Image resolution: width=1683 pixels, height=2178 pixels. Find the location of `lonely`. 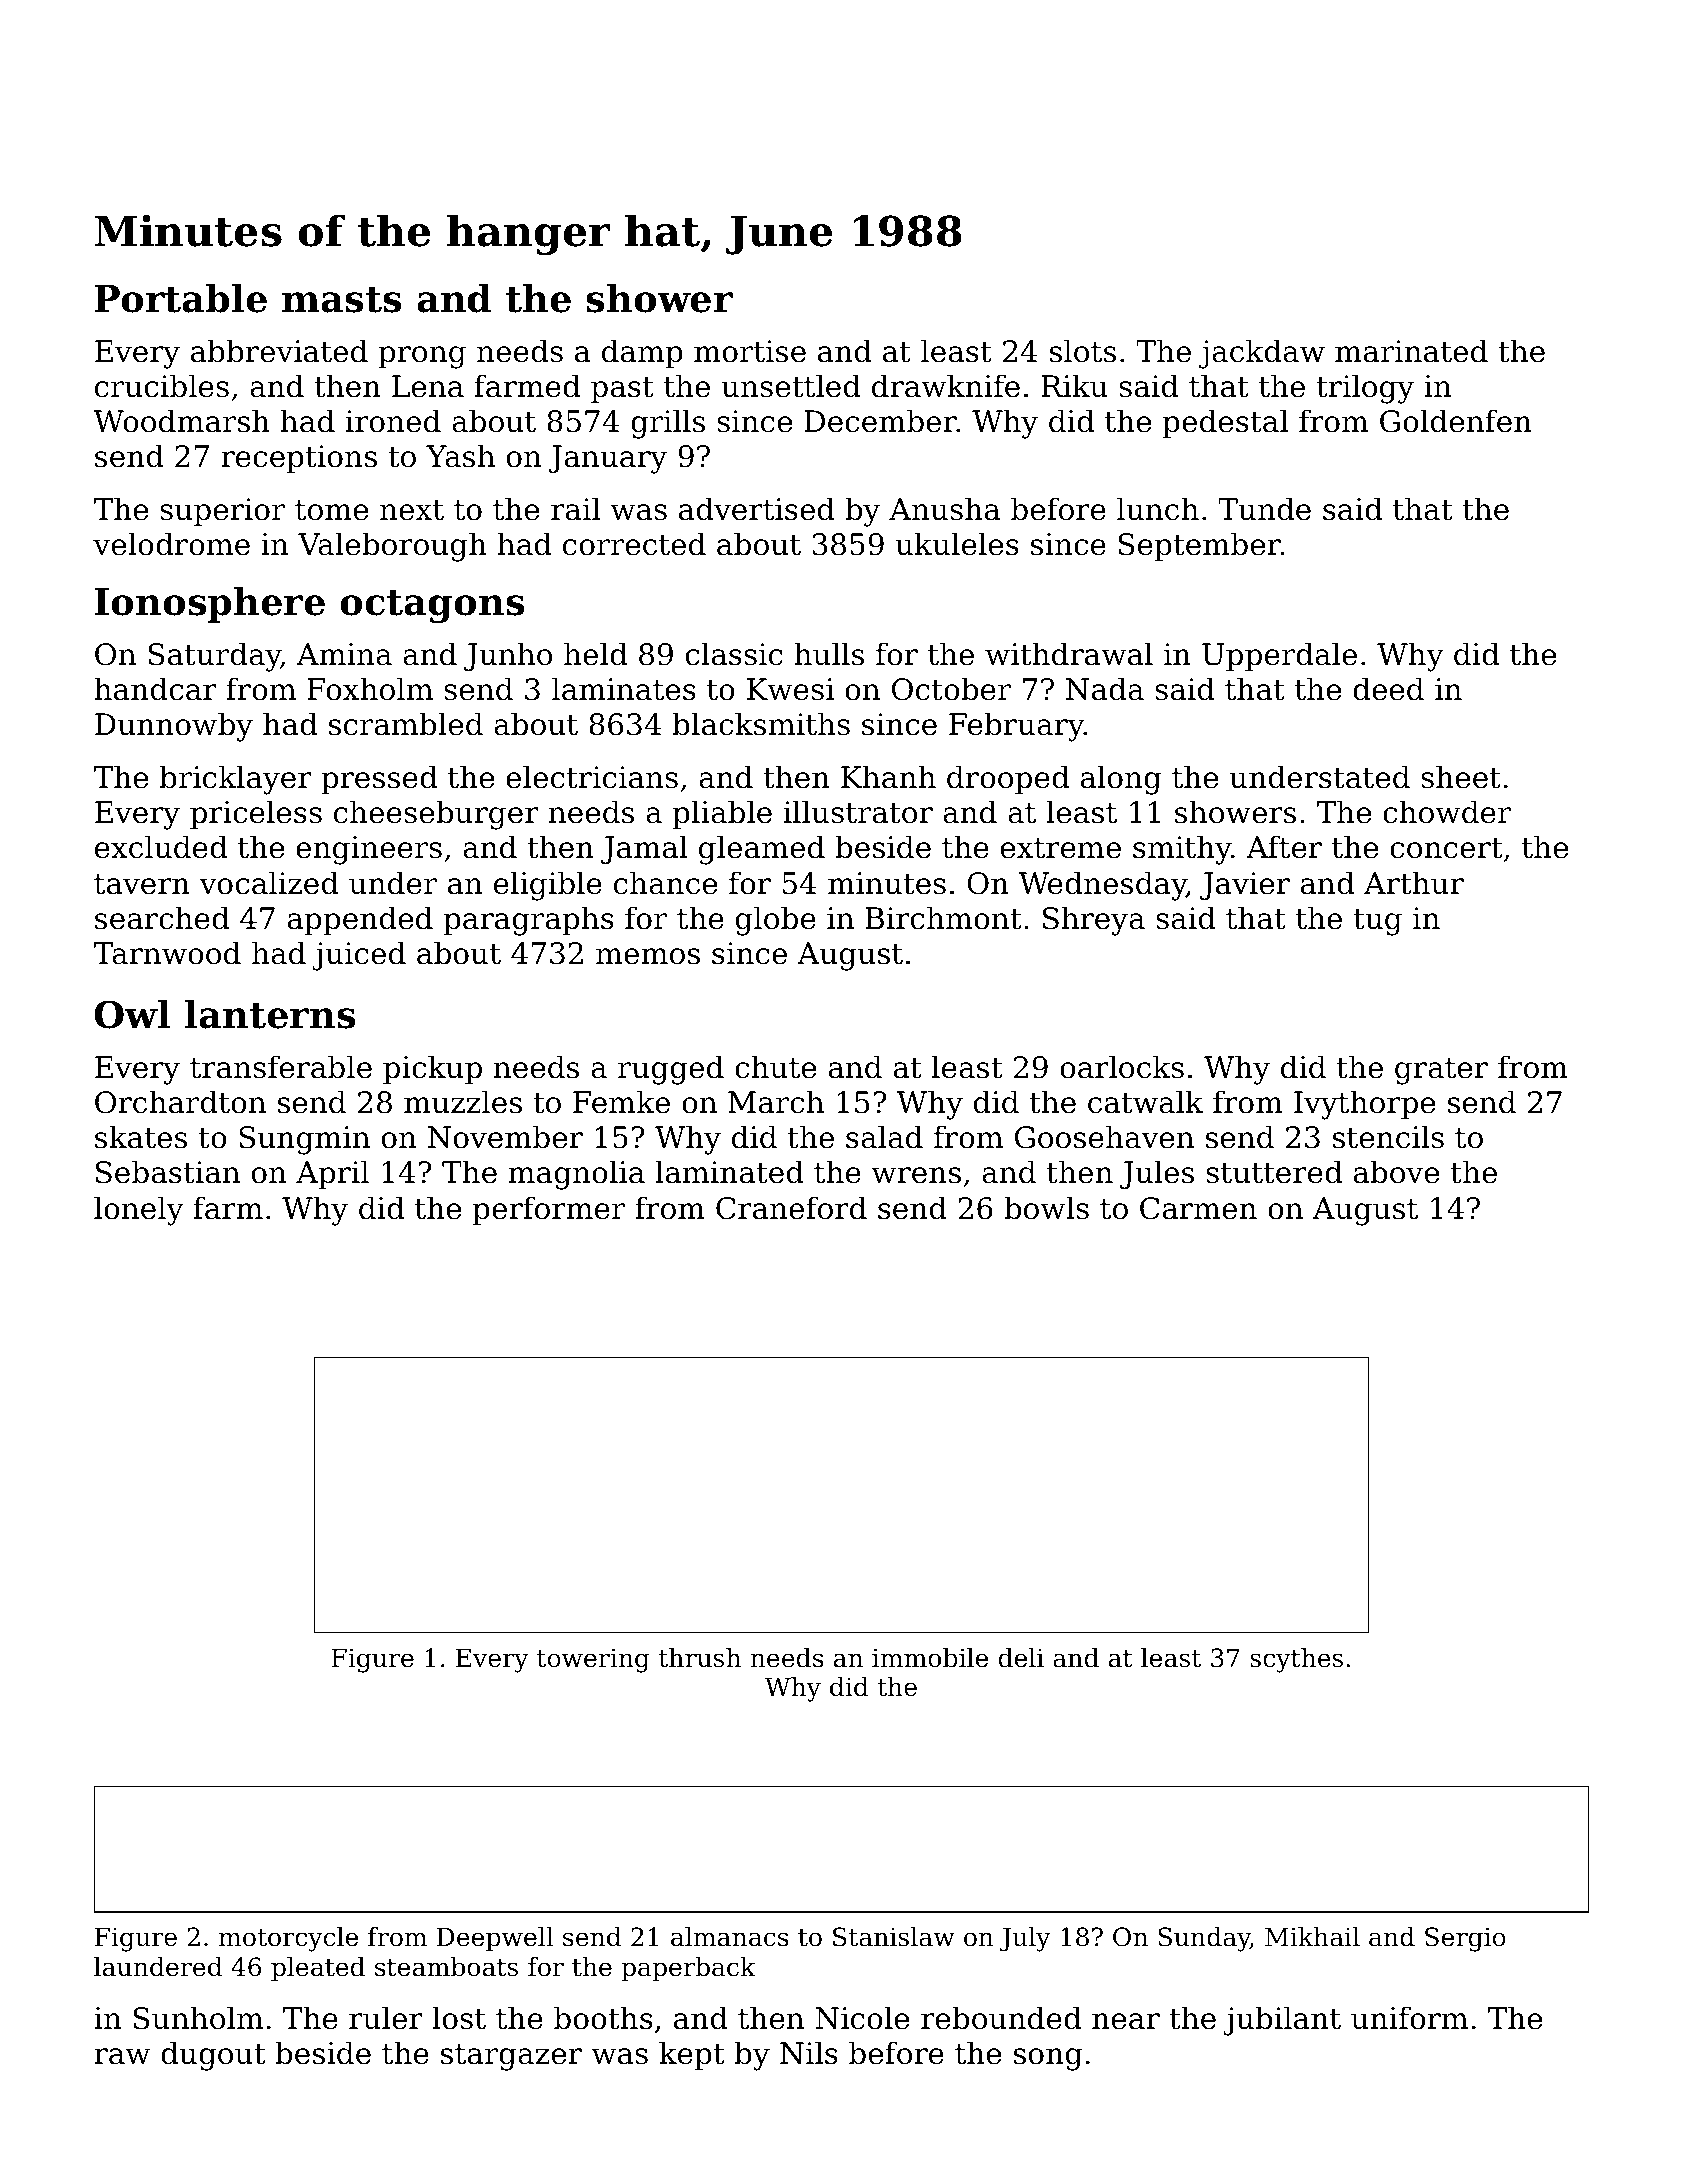

lonely is located at coordinates (139, 1211).
